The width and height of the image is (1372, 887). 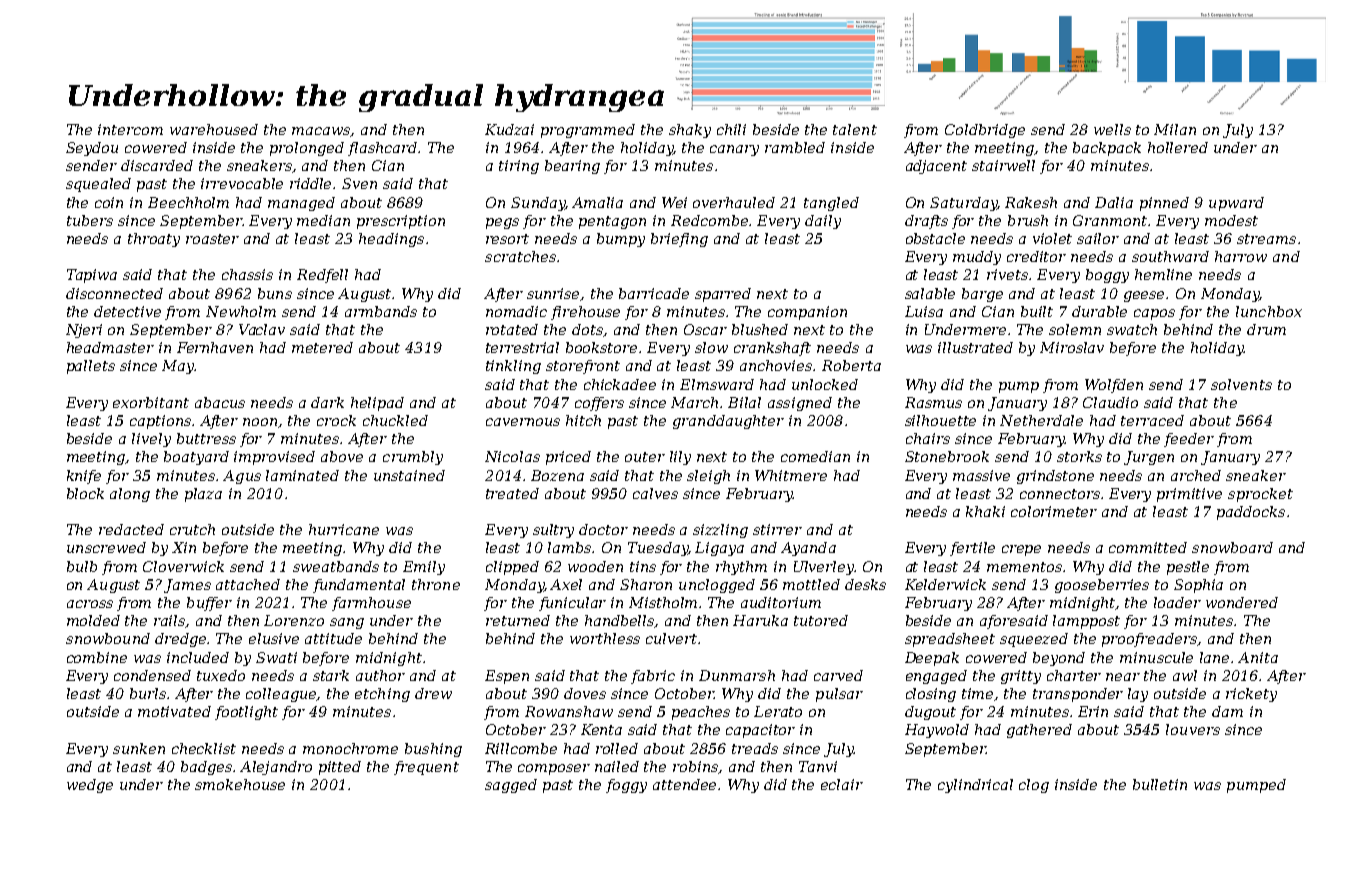 What do you see at coordinates (1036, 256) in the image?
I see `creditor` at bounding box center [1036, 256].
